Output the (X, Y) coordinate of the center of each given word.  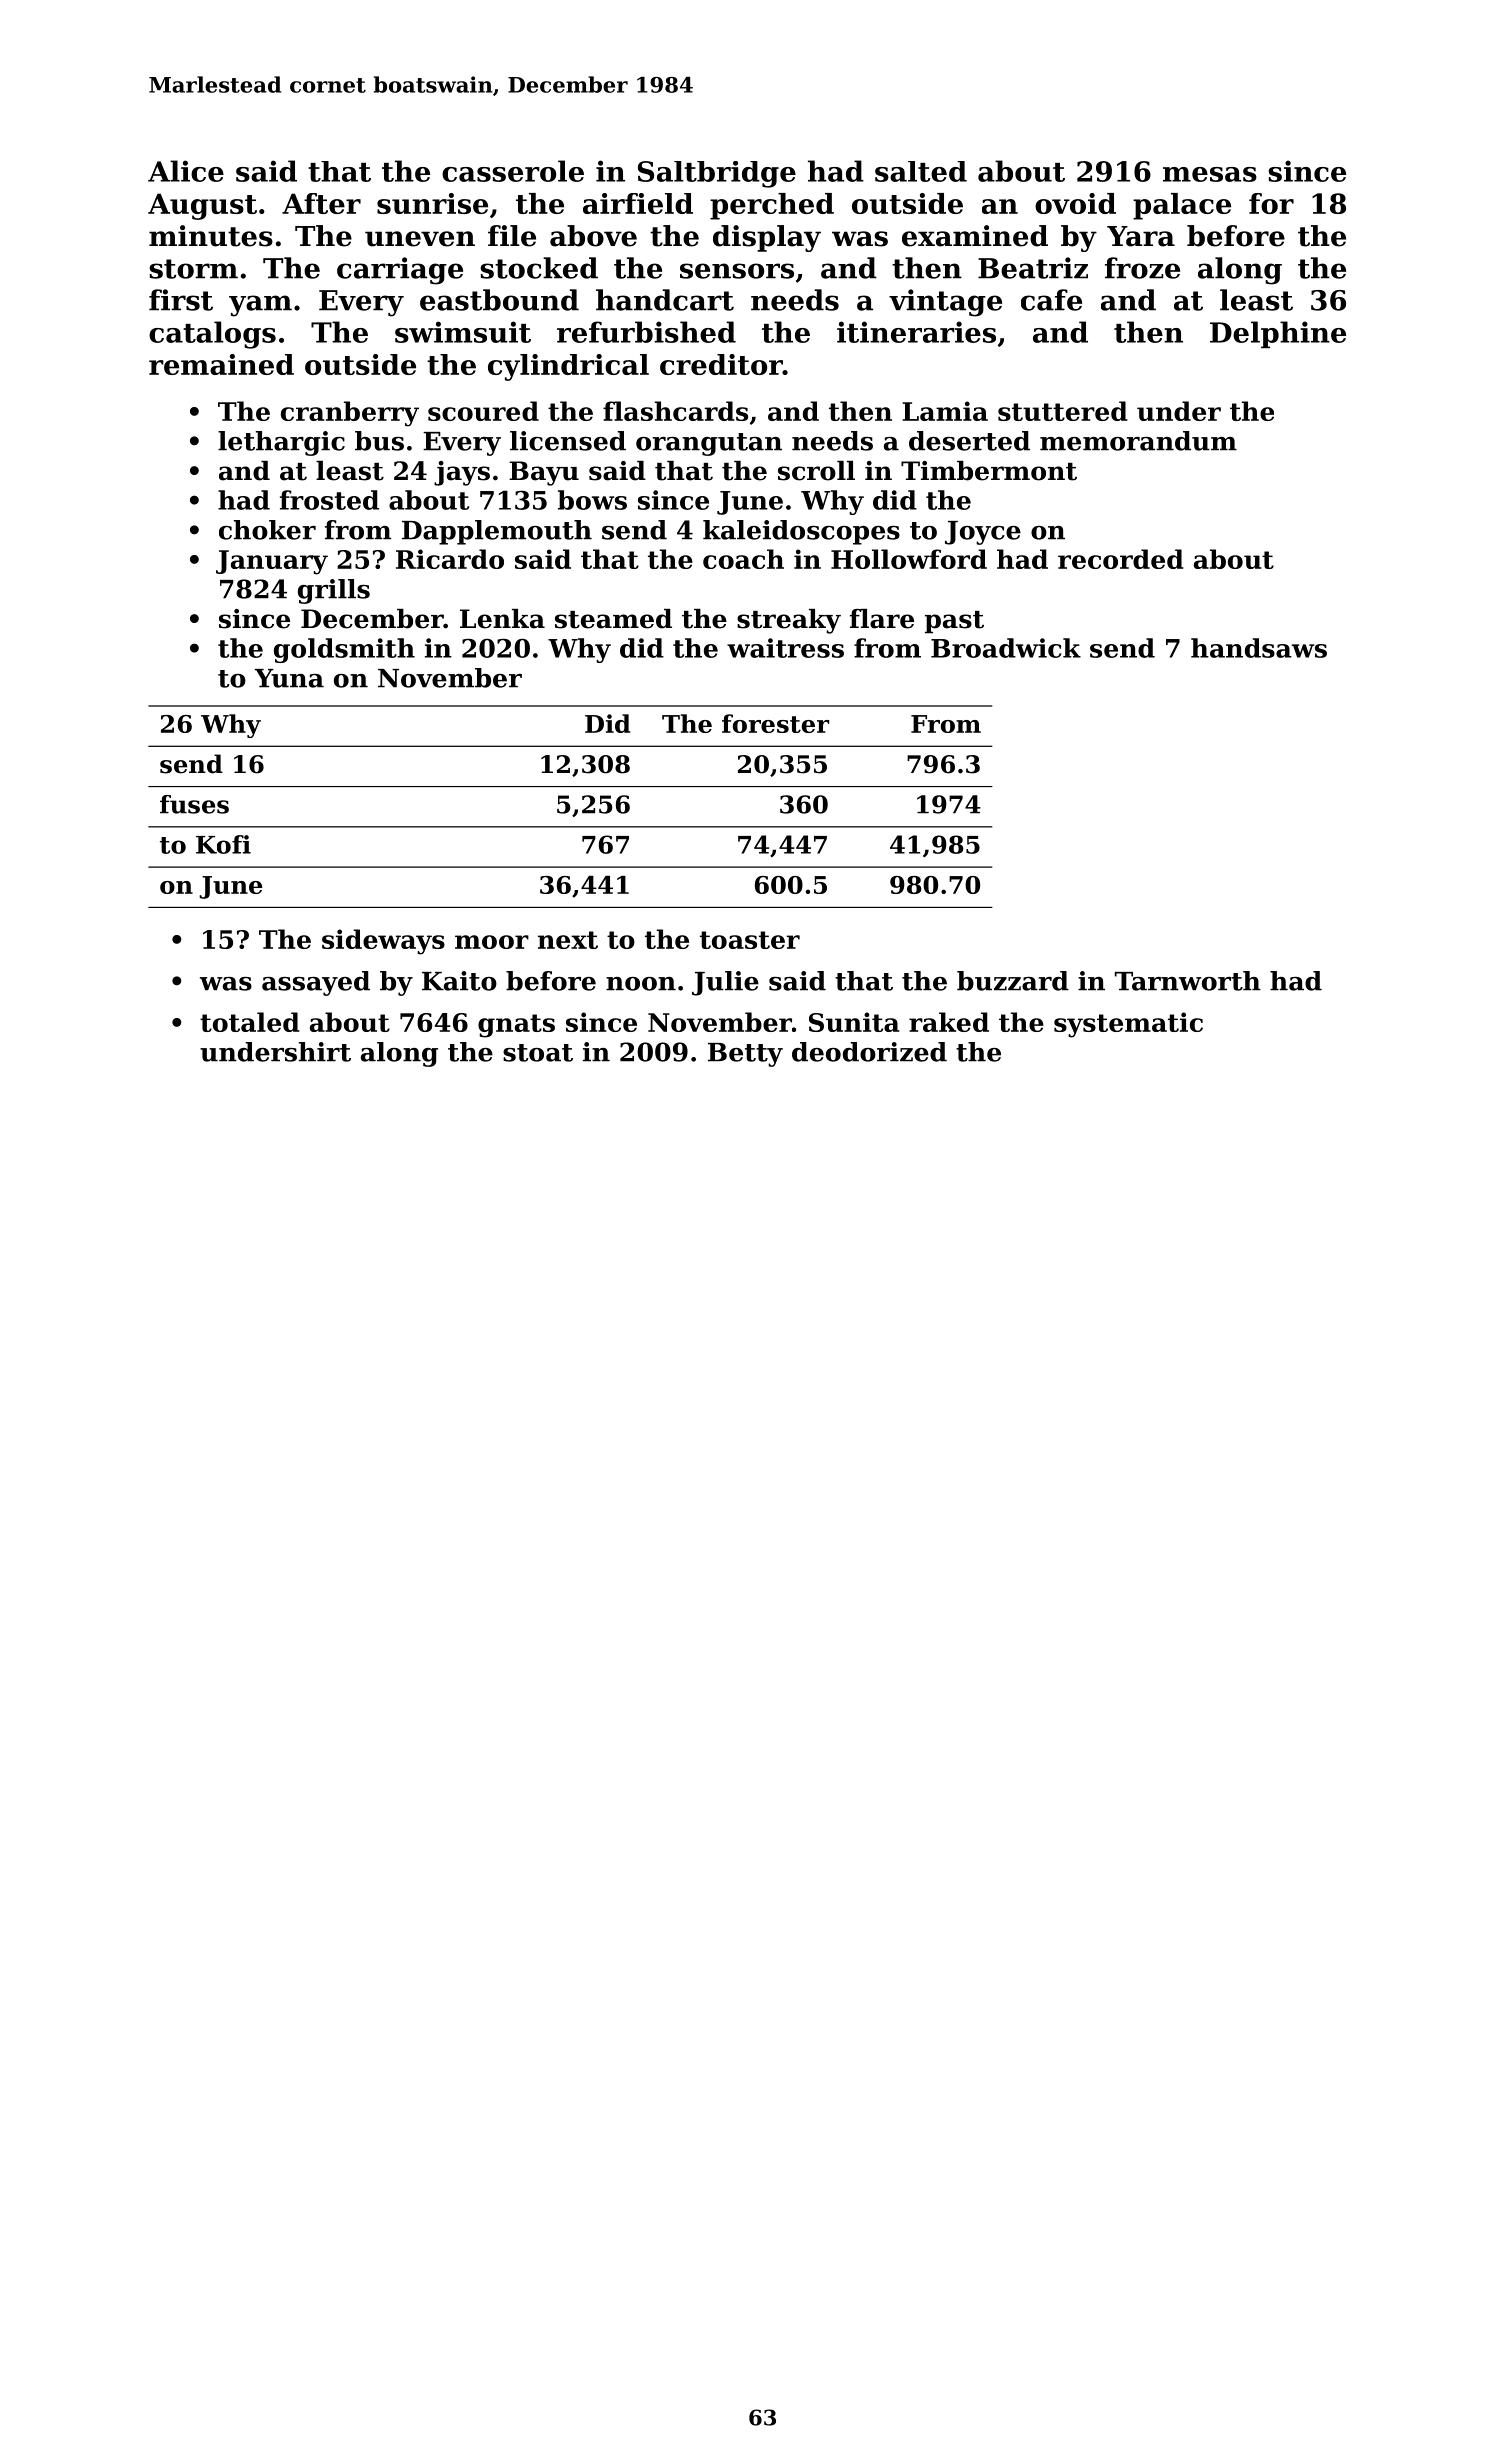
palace (1182, 206)
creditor (721, 364)
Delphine (1278, 334)
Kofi (223, 844)
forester (776, 723)
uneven (420, 239)
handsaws (1259, 648)
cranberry (350, 414)
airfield (638, 203)
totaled (250, 1022)
